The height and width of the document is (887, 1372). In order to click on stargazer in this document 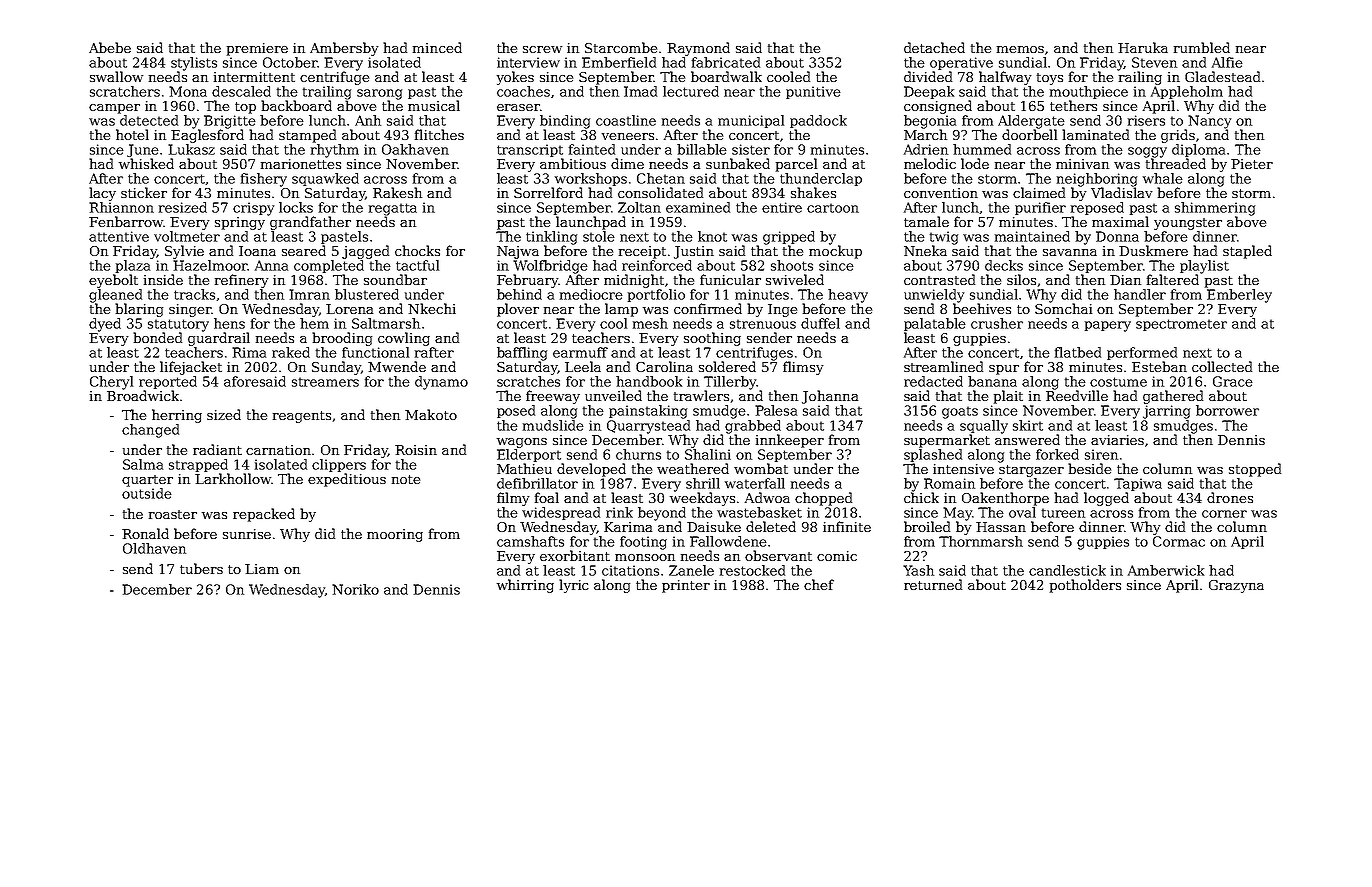, I will do `click(1031, 471)`.
